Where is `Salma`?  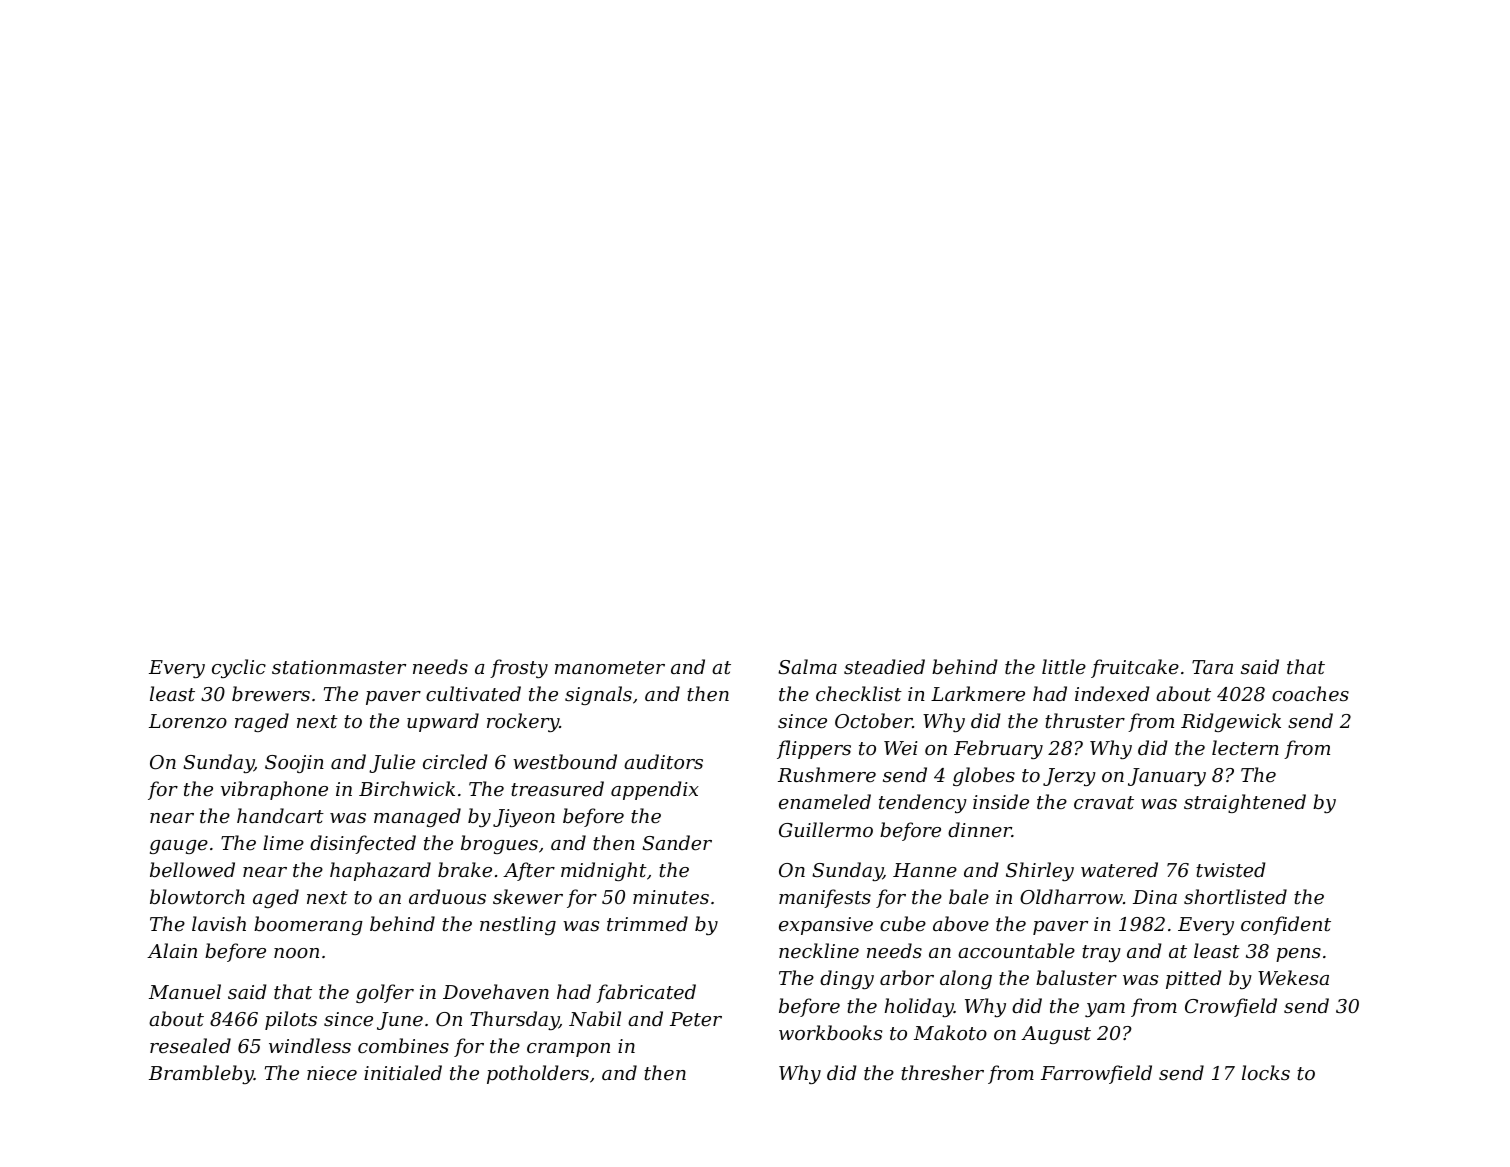 Salma is located at coordinates (807, 666).
